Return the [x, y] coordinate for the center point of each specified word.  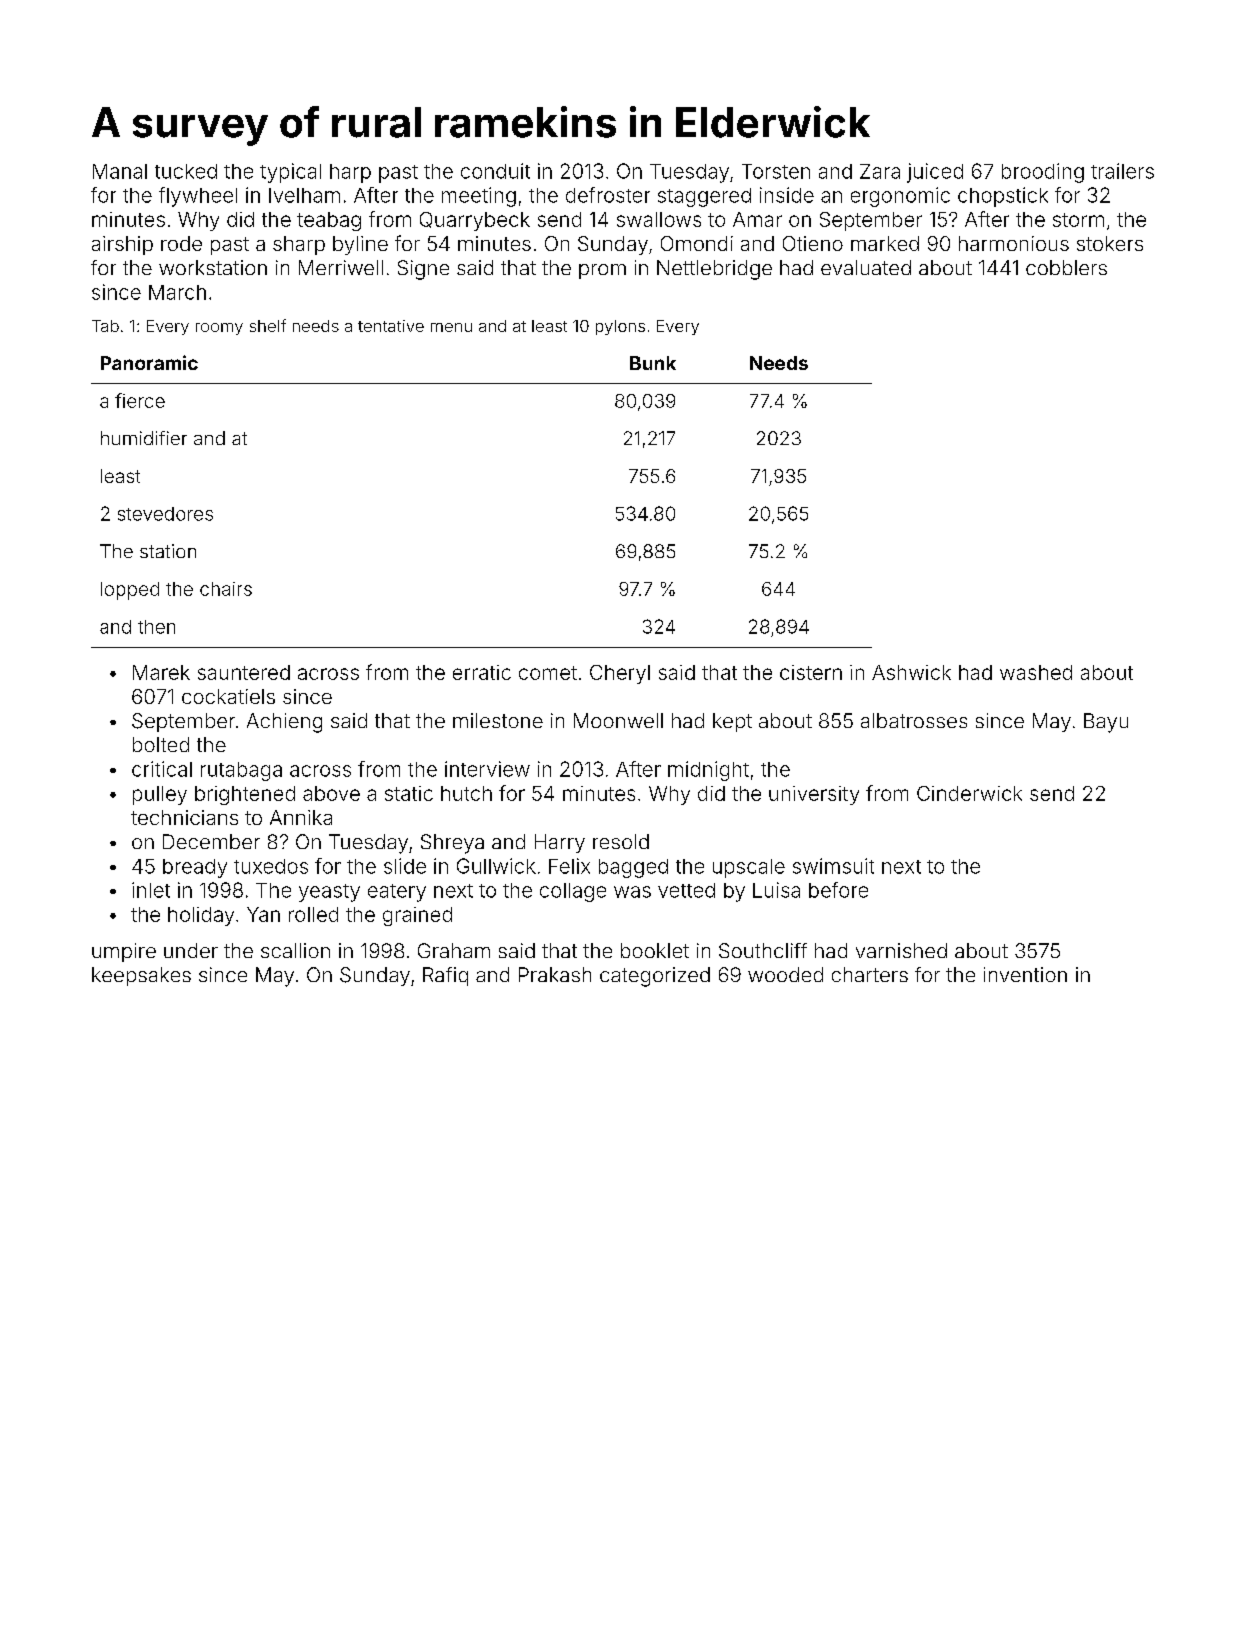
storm [1078, 220]
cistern [811, 672]
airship [122, 245]
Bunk [653, 363]
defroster [608, 195]
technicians [184, 817]
